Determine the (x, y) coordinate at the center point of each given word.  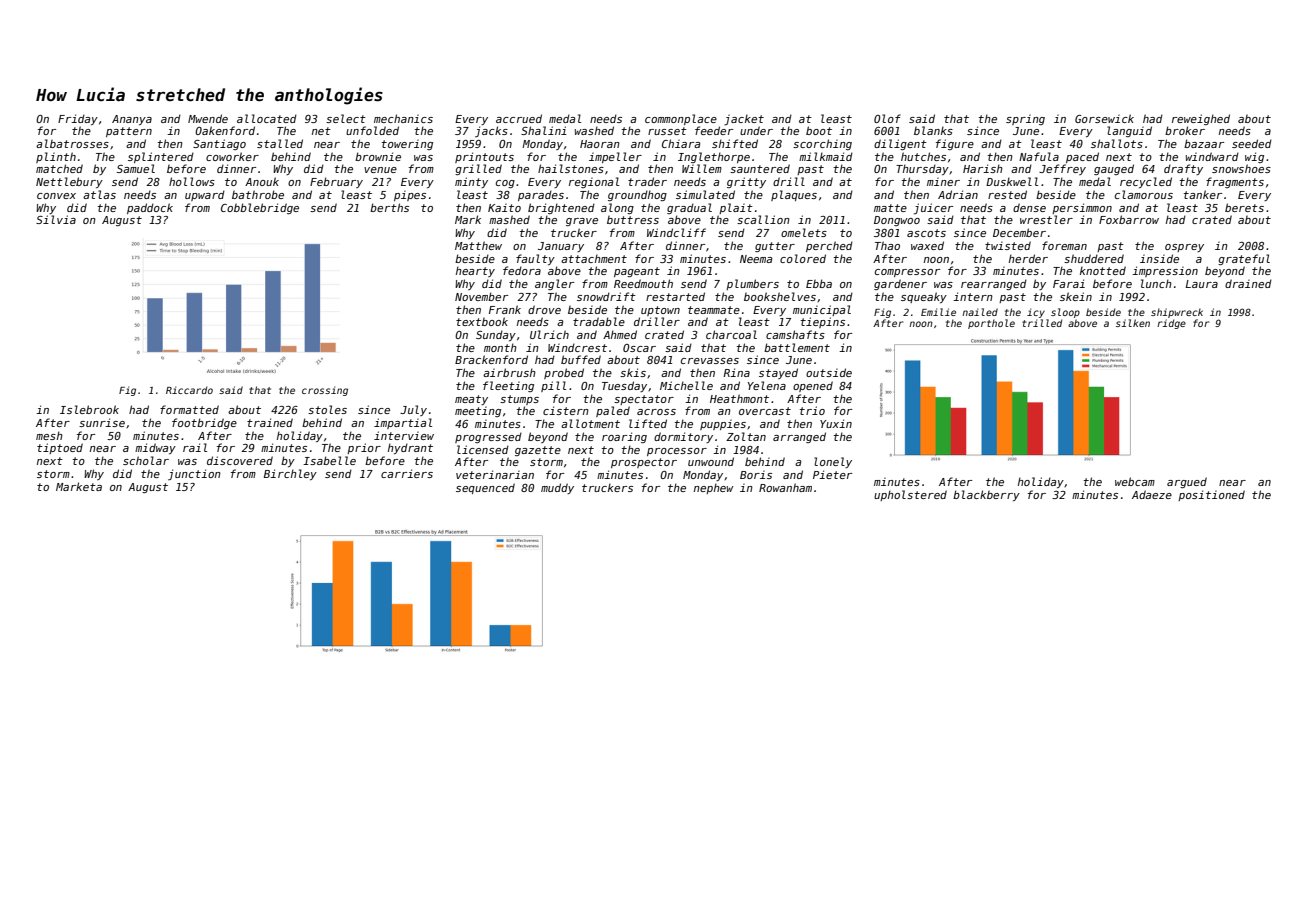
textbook (482, 321)
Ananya (132, 120)
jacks (491, 131)
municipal (822, 310)
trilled (1042, 323)
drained (1248, 283)
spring (1025, 120)
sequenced (485, 488)
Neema (756, 259)
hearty (475, 271)
